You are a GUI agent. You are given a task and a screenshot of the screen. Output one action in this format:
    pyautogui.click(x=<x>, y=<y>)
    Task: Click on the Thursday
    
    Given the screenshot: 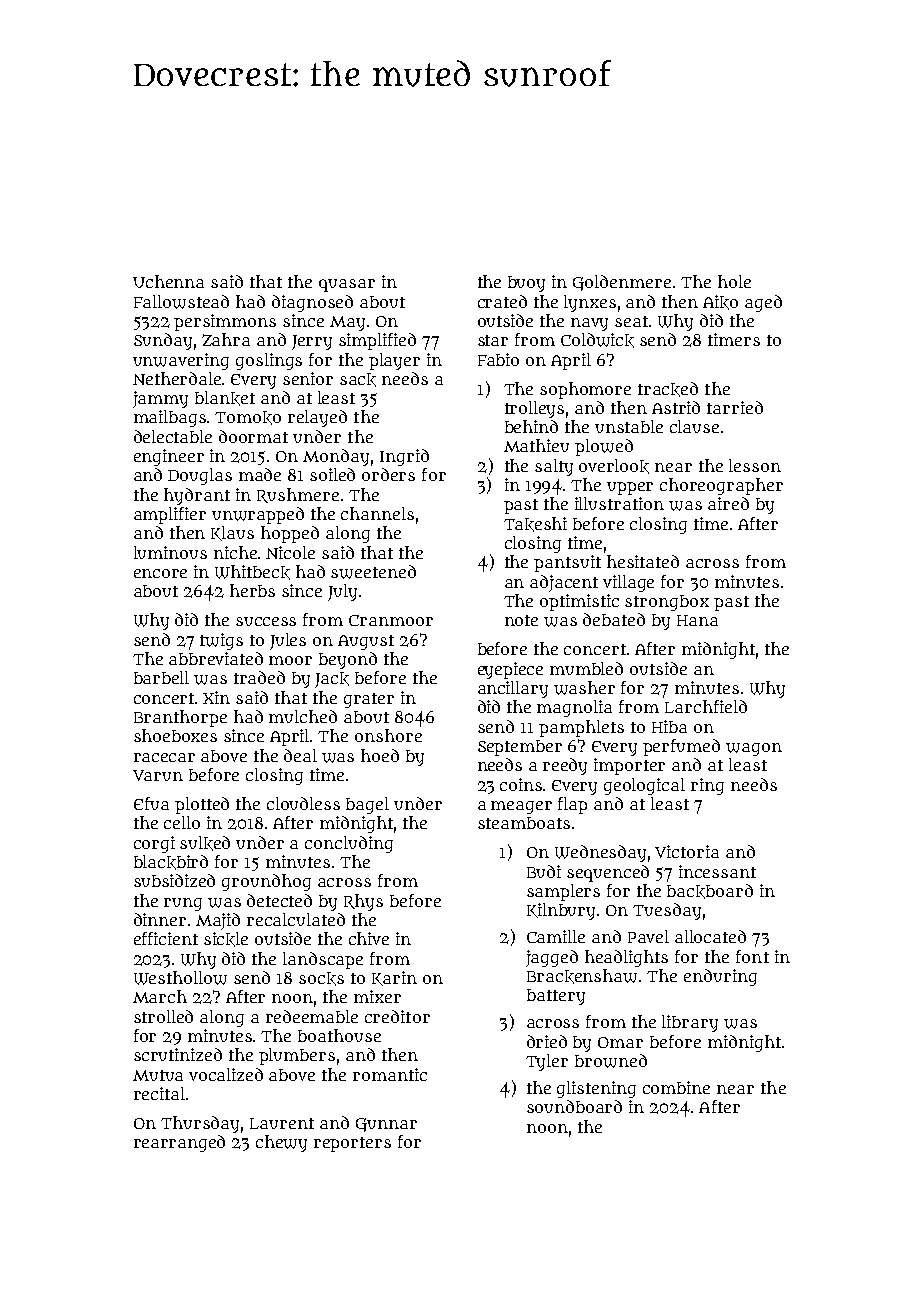 What is the action you would take?
    pyautogui.click(x=200, y=1124)
